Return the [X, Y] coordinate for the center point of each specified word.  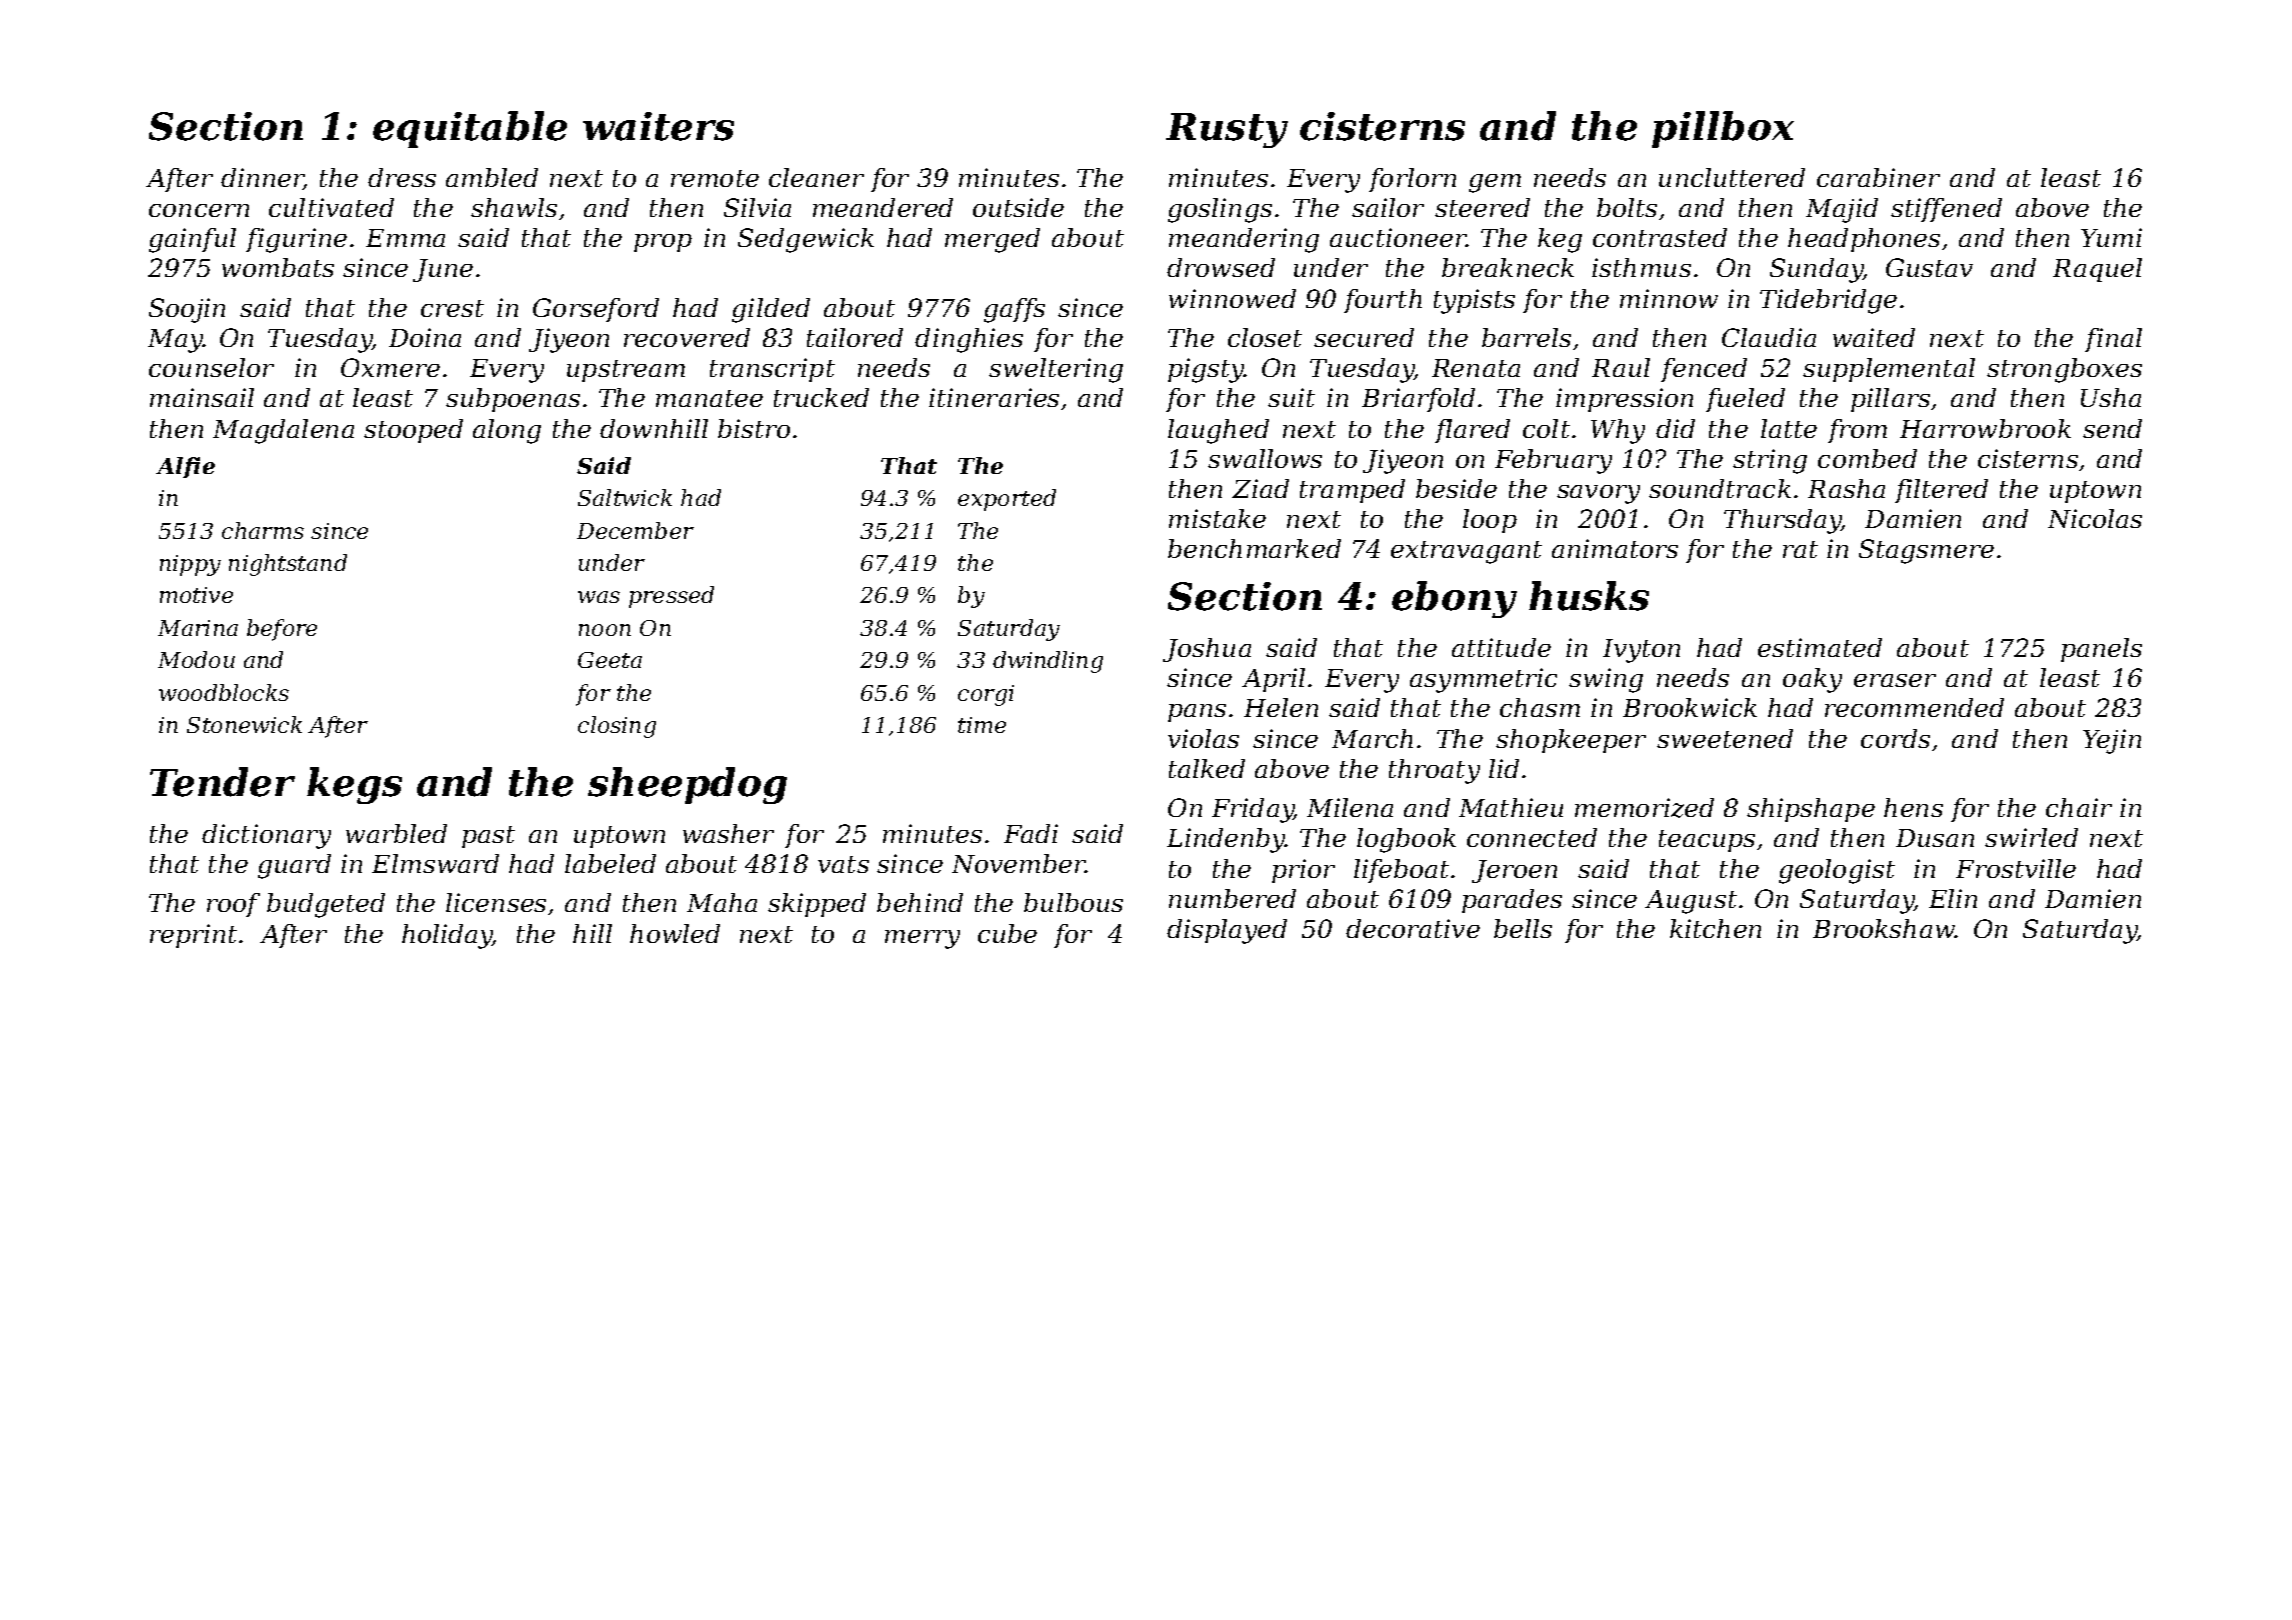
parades [1512, 901]
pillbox [1723, 129]
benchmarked [1254, 548]
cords [1895, 738]
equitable [470, 129]
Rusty [1227, 130]
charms [263, 530]
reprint [193, 936]
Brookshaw [1884, 928]
